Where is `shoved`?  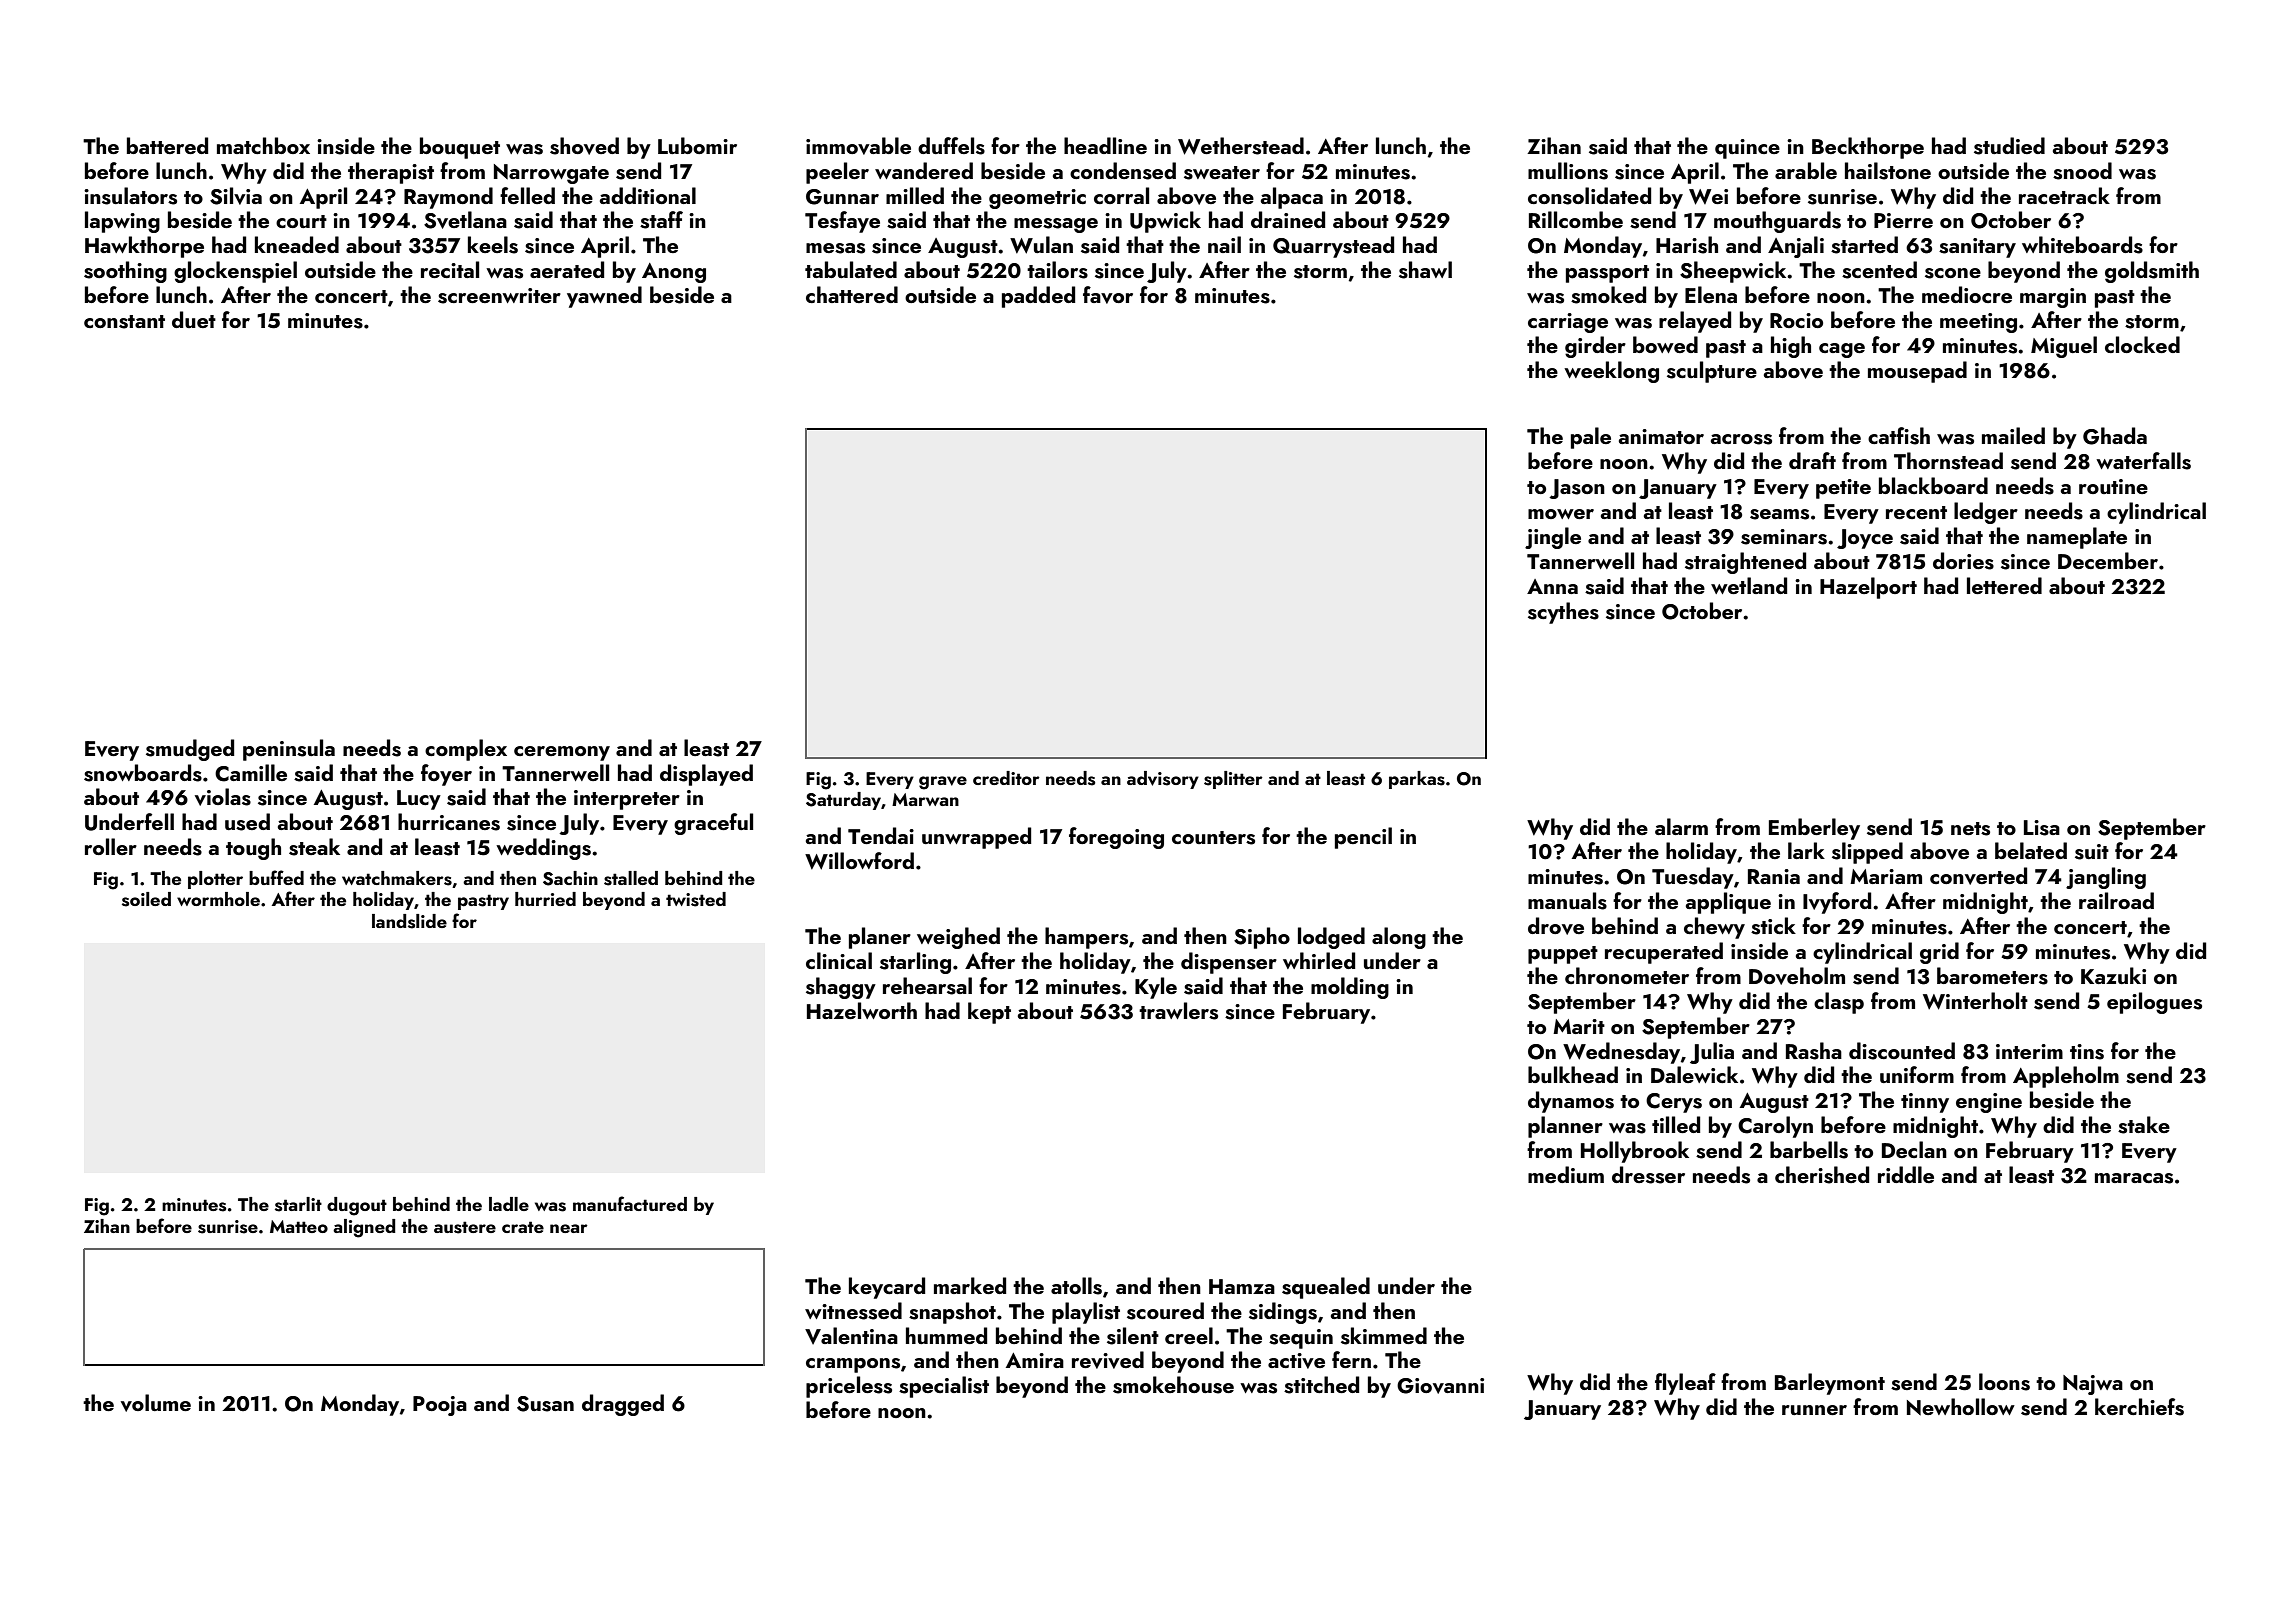 shoved is located at coordinates (584, 146).
